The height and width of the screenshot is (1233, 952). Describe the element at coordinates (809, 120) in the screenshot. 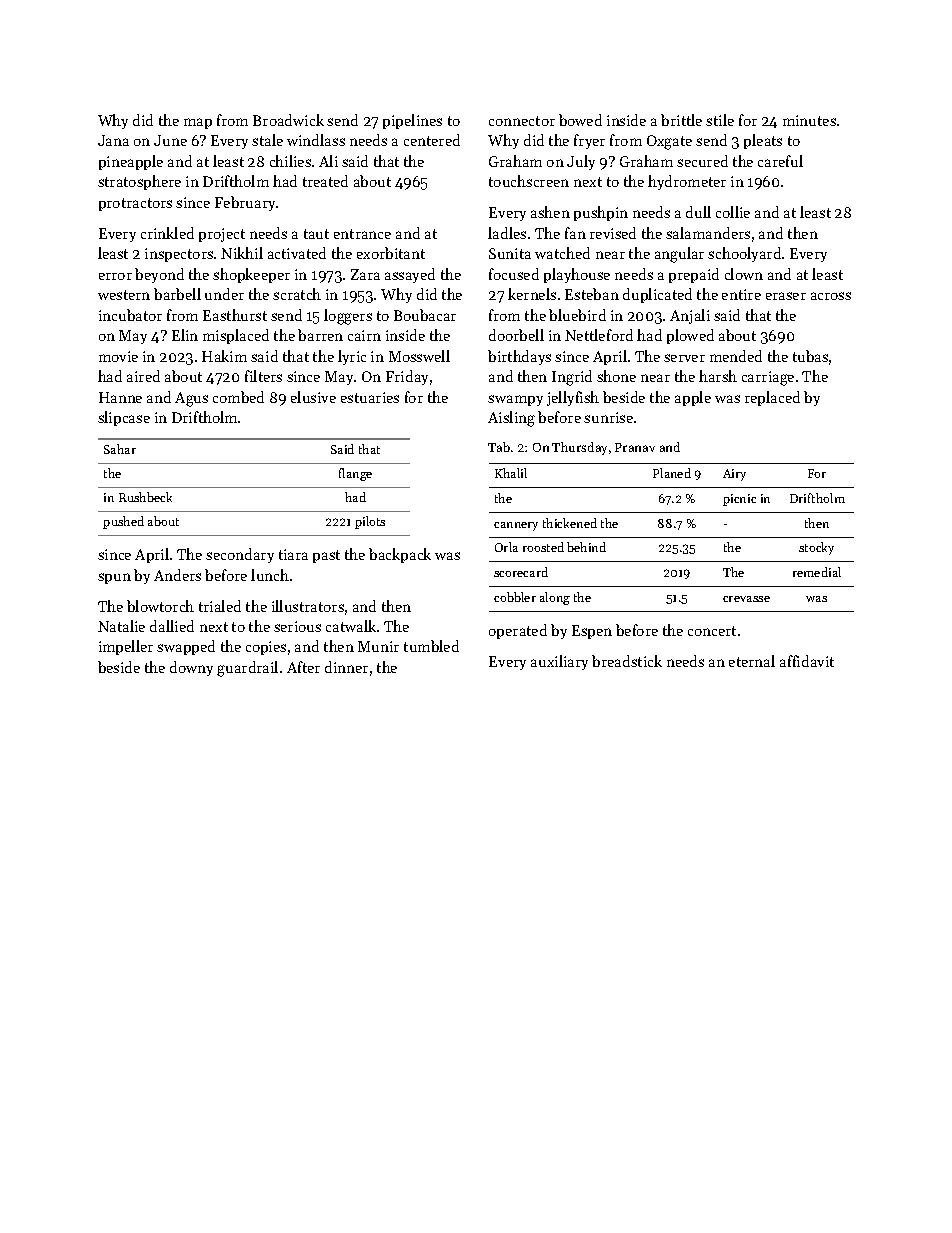

I see `minutes` at that location.
